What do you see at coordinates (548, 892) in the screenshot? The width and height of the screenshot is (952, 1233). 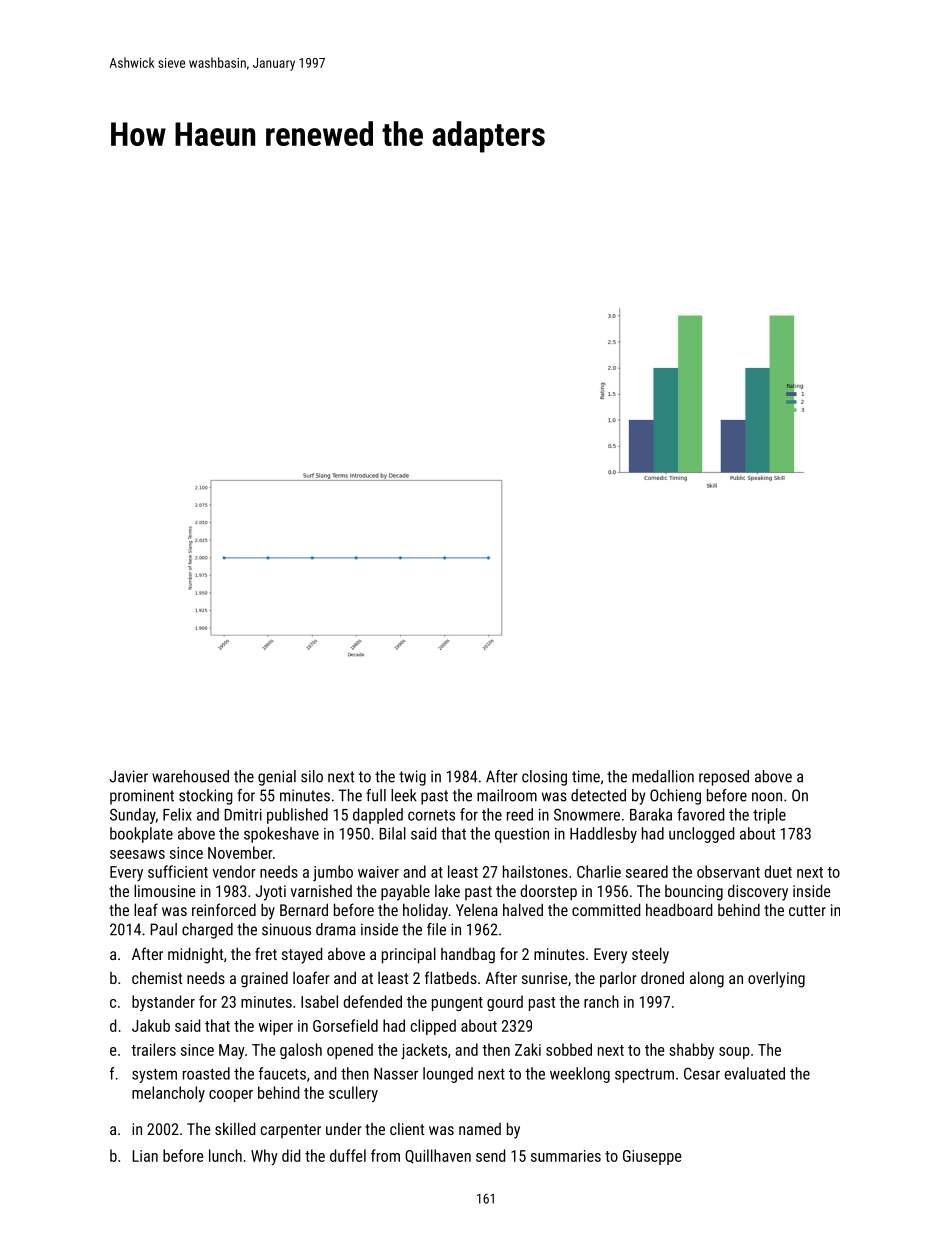 I see `doorstep` at bounding box center [548, 892].
